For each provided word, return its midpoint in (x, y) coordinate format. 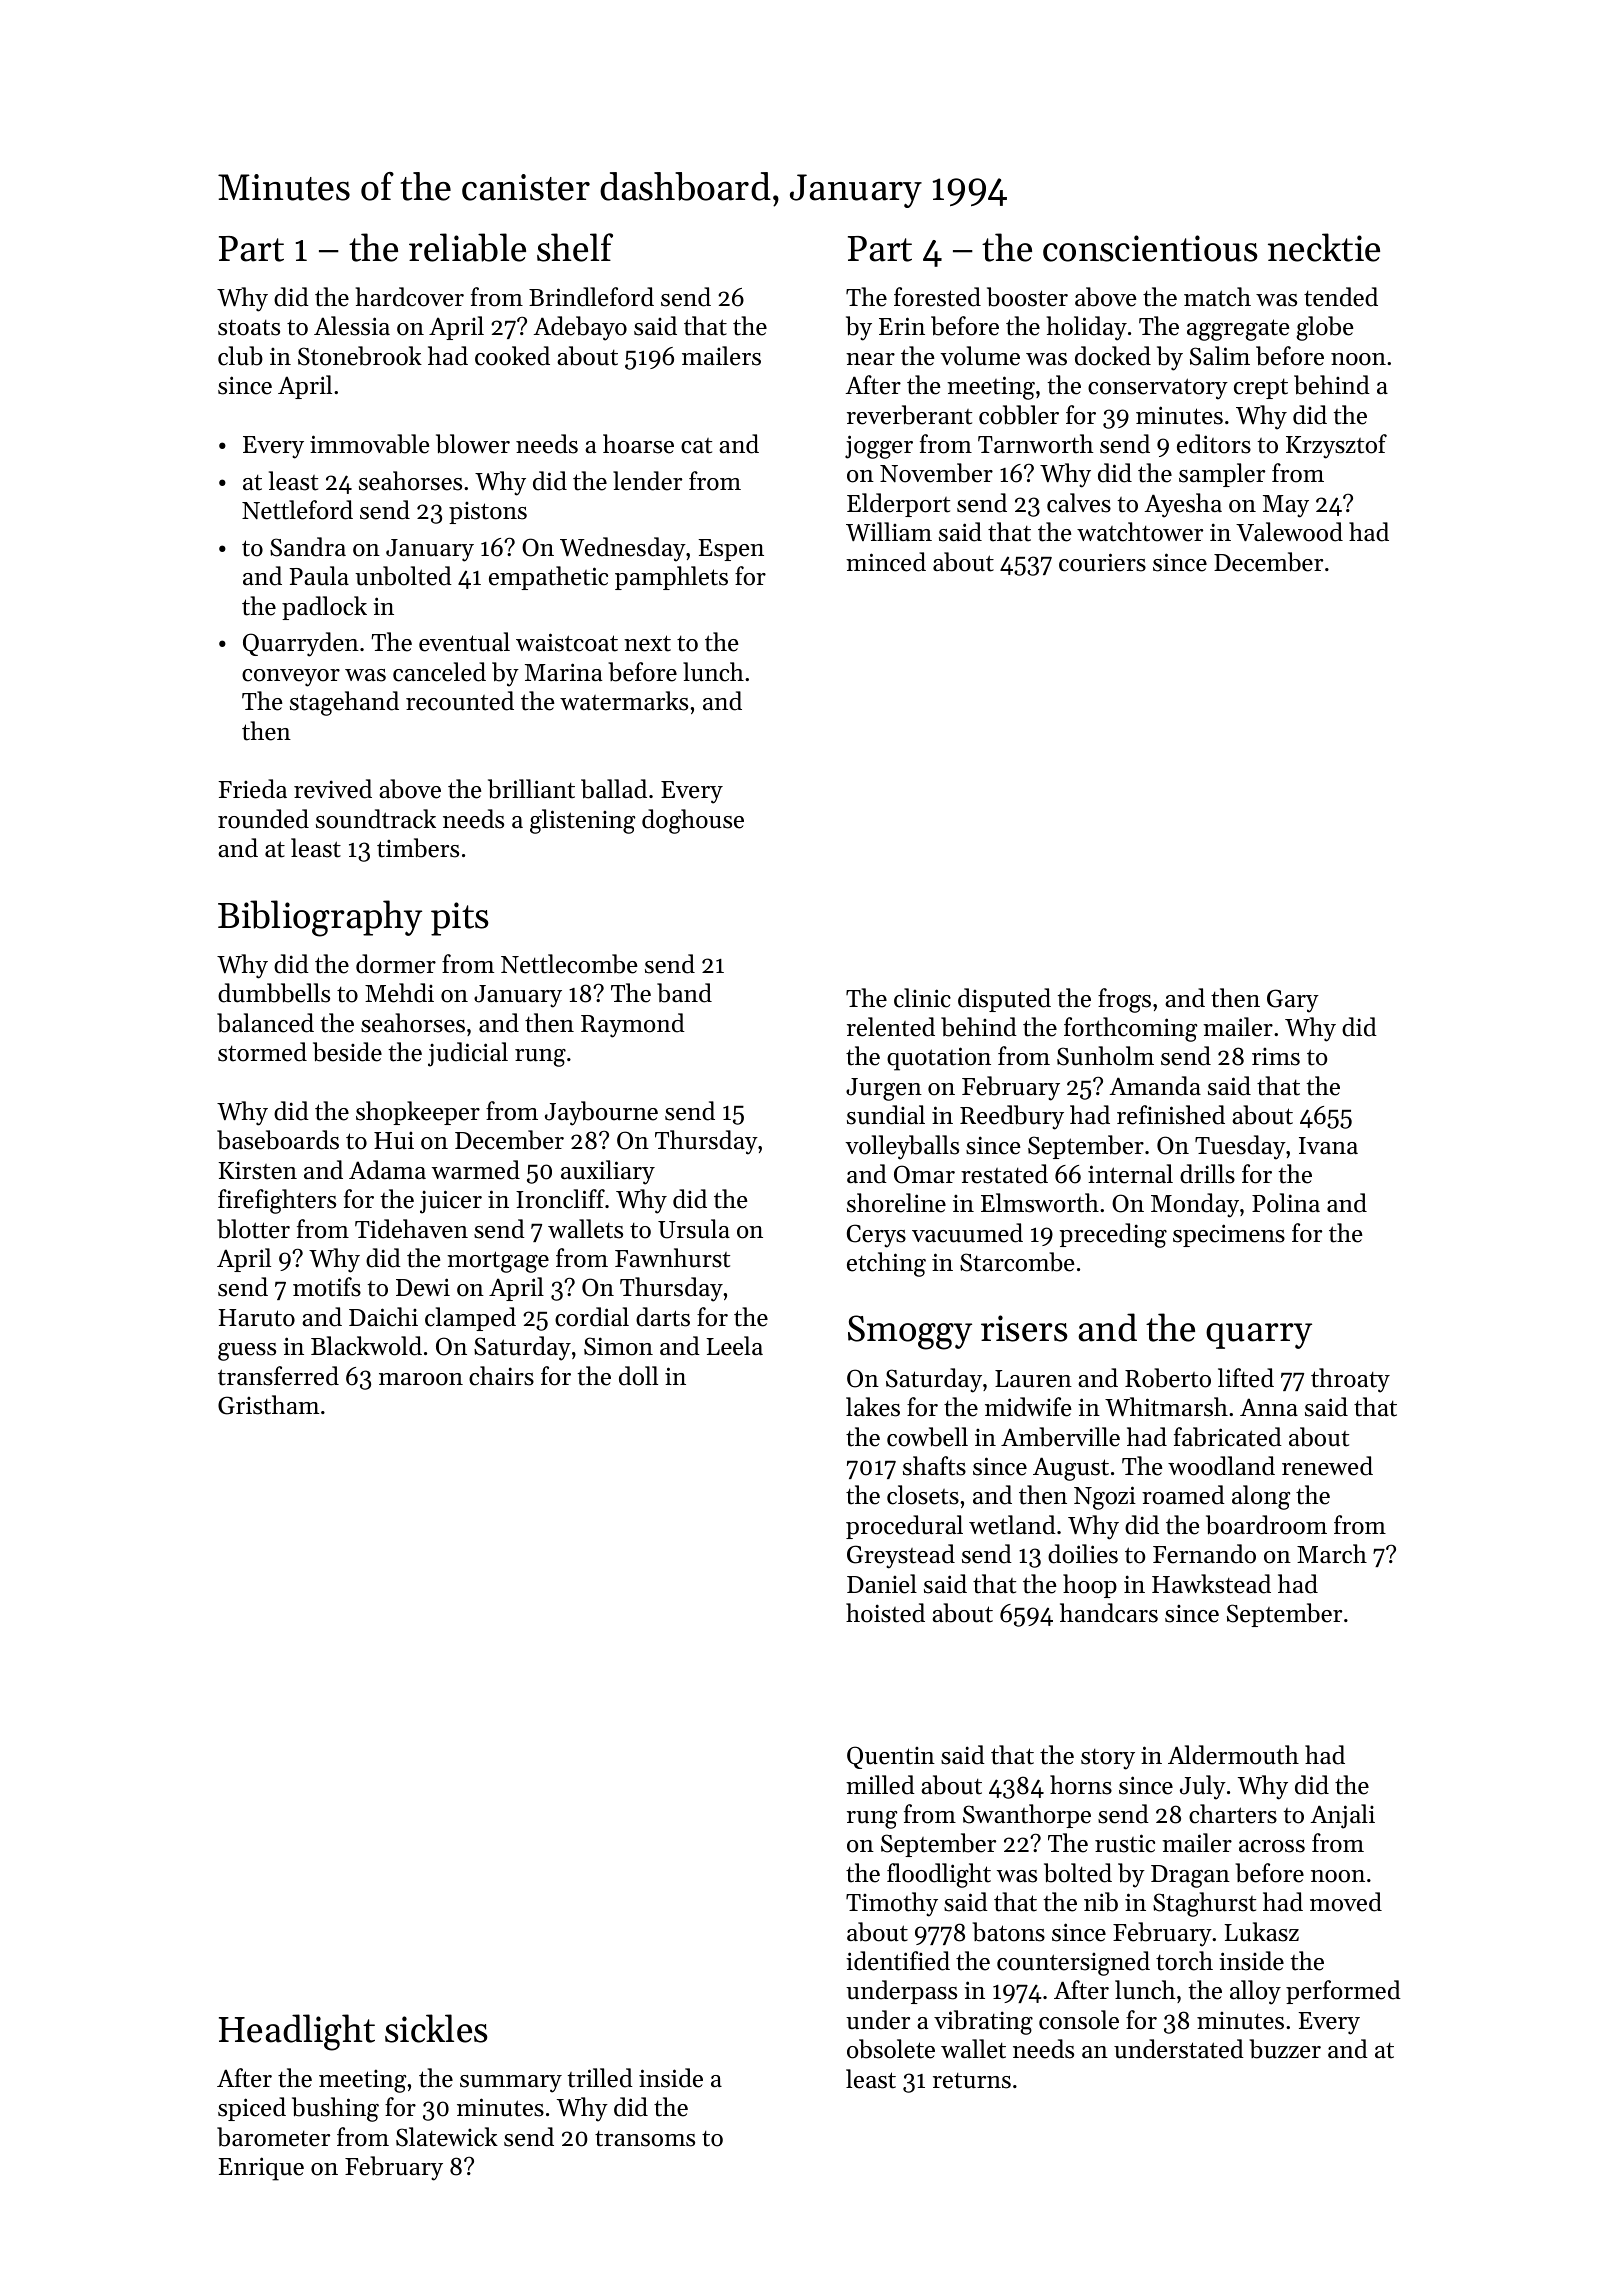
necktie (1324, 247)
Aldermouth (1233, 1755)
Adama (387, 1170)
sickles (436, 2028)
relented (891, 1027)
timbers (418, 848)
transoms (645, 2139)
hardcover (410, 297)
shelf (575, 247)
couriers (1102, 562)
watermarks (624, 701)
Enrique (261, 2169)
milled (880, 1785)
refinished (1171, 1115)
